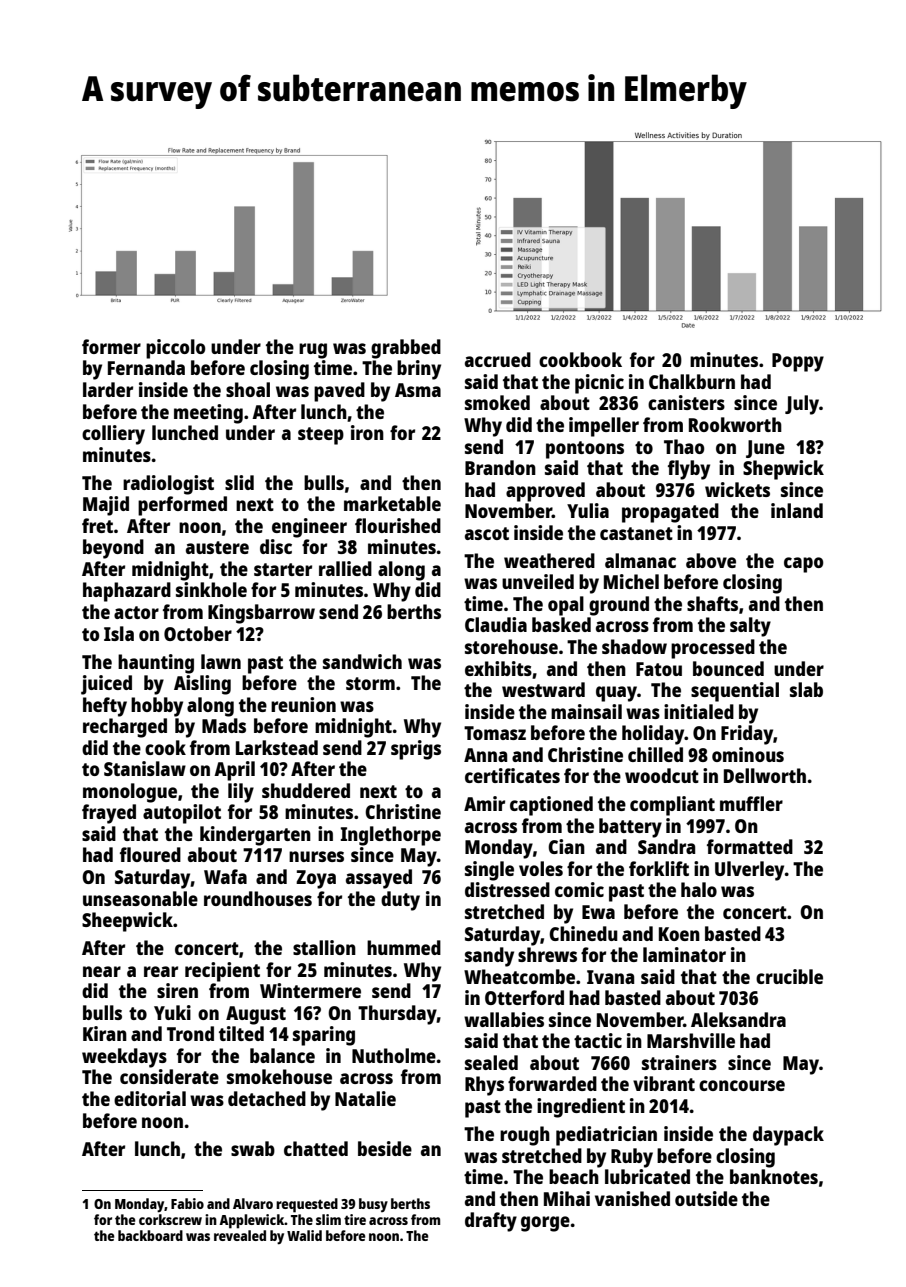  Describe the element at coordinates (187, 1203) in the screenshot. I see `Fabio` at that location.
